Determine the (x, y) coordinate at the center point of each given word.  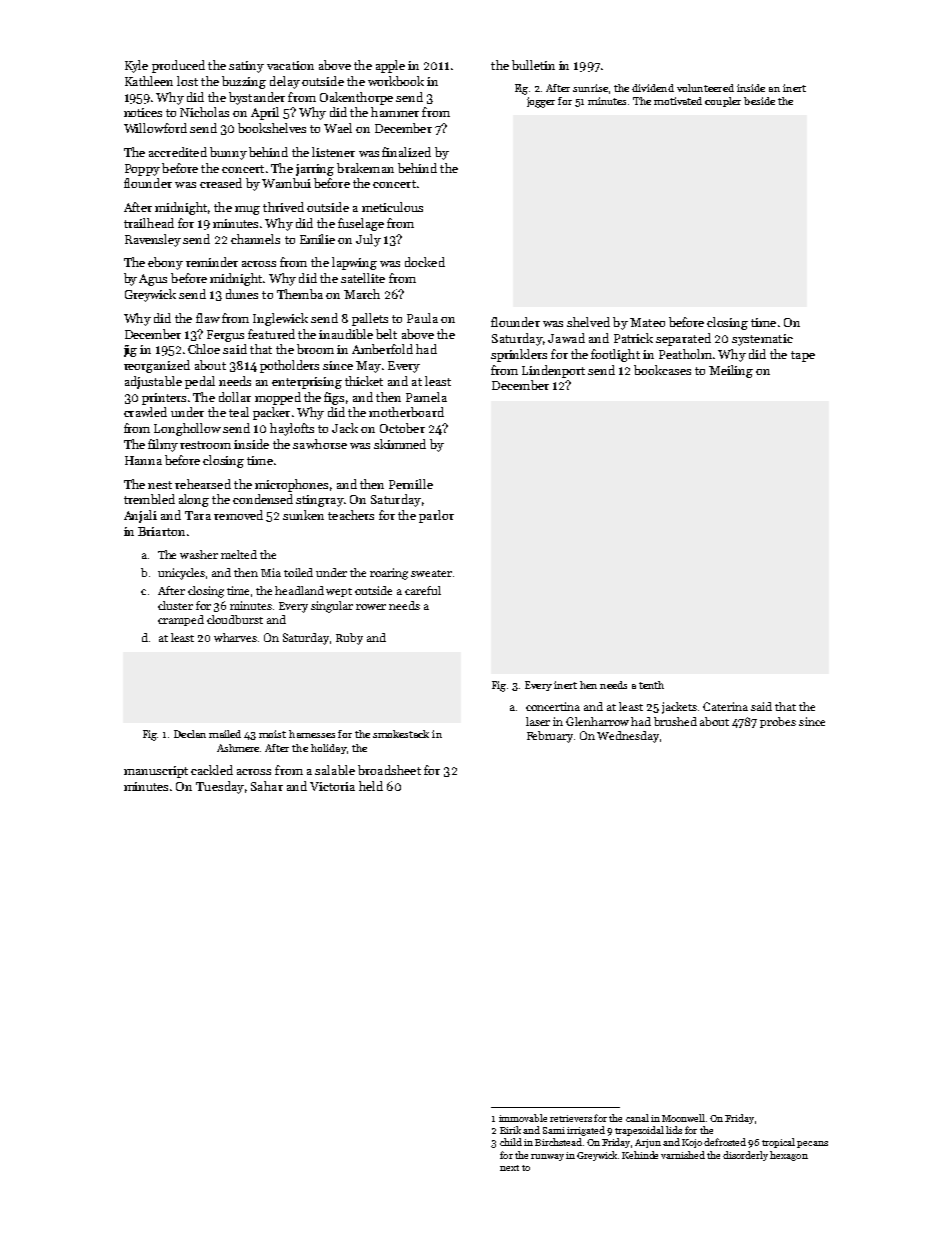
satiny (246, 67)
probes (778, 722)
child (511, 1142)
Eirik (510, 1130)
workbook (396, 81)
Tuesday (220, 787)
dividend (653, 88)
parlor (436, 516)
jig (130, 351)
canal (637, 1118)
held (371, 786)
